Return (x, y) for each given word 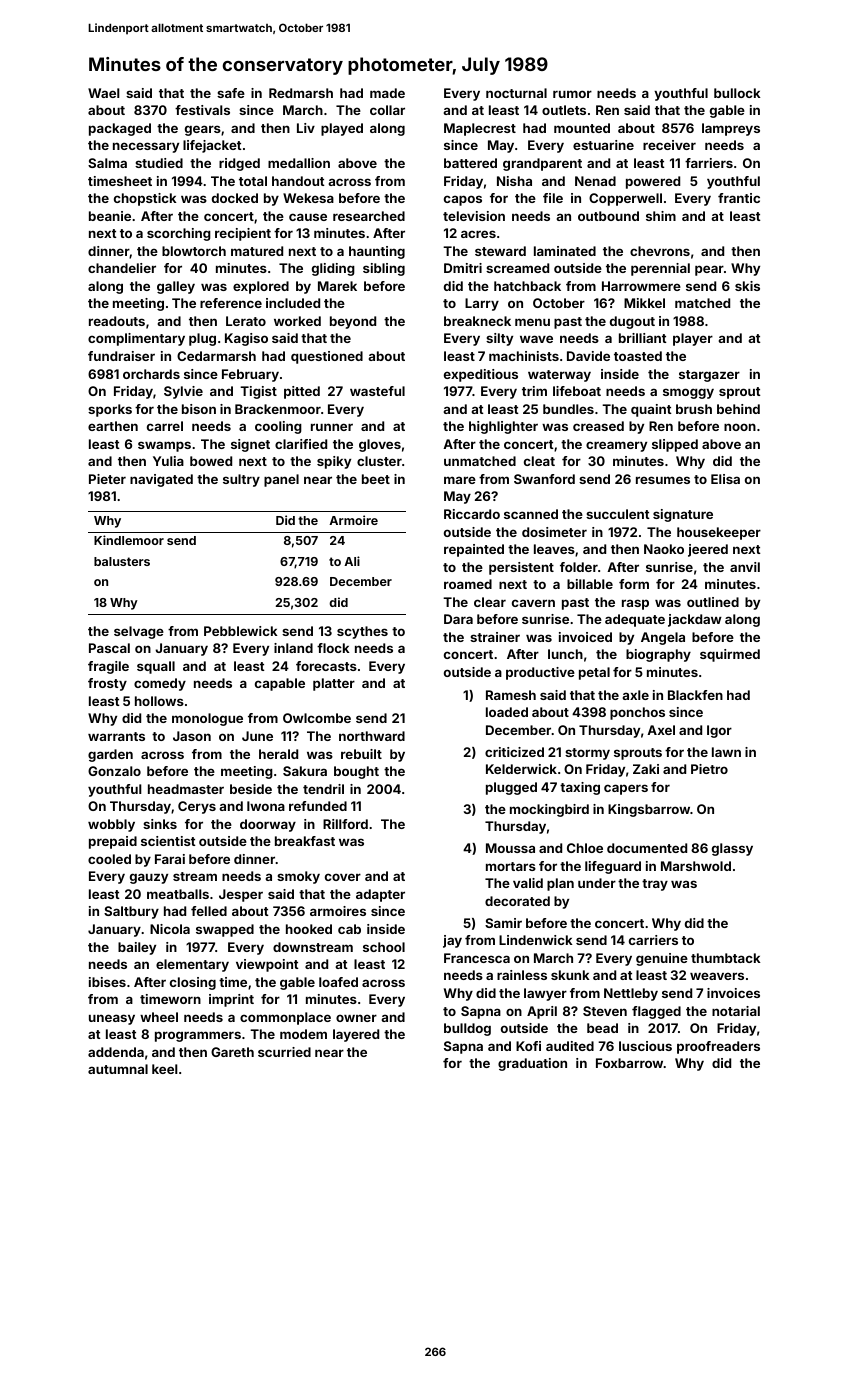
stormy (587, 754)
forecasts (326, 666)
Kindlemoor (129, 540)
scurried (284, 1052)
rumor (572, 94)
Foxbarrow (630, 1063)
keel (165, 1069)
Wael (104, 93)
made (387, 93)
